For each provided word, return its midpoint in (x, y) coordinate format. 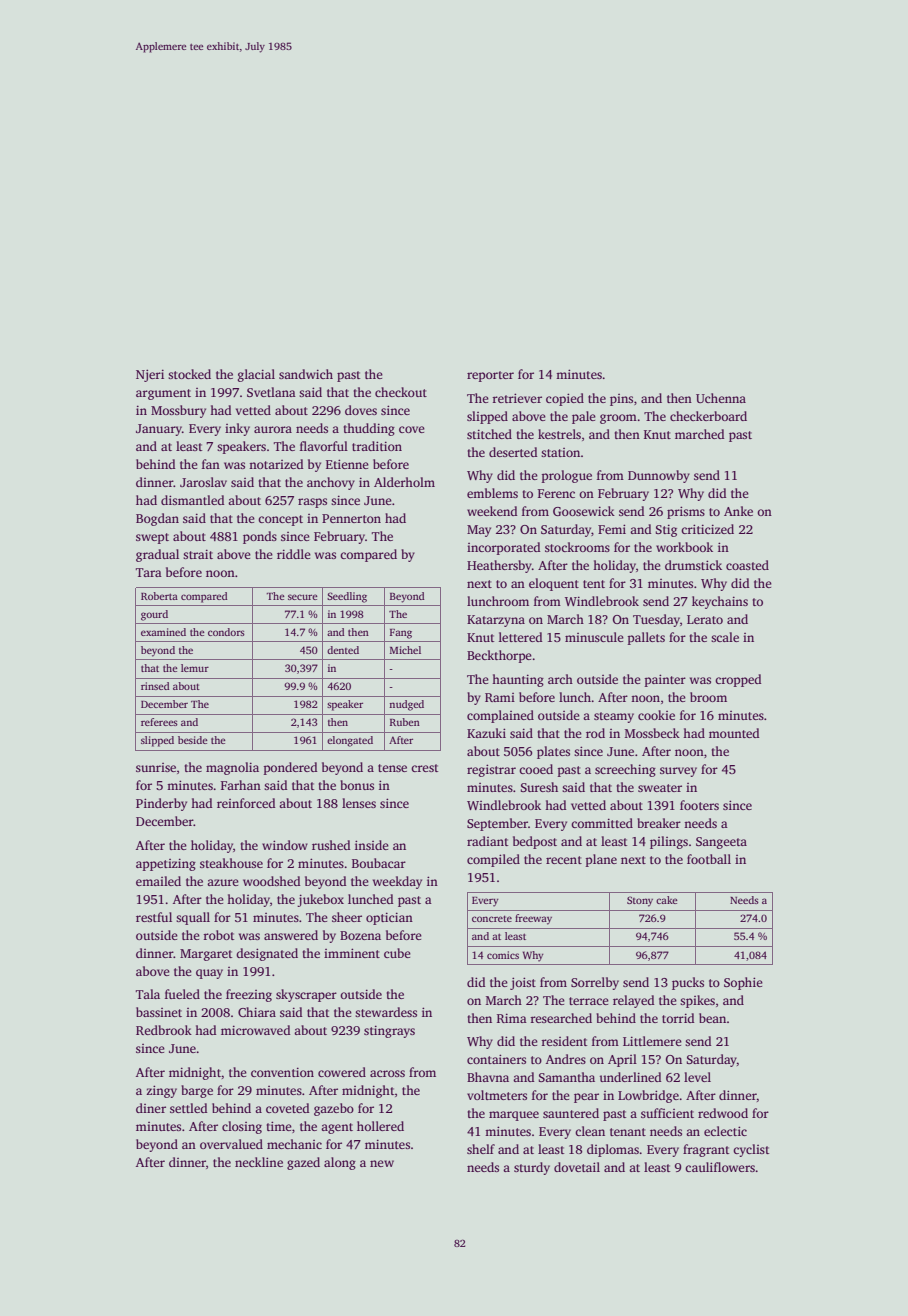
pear (586, 1098)
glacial (256, 375)
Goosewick (584, 511)
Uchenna (721, 398)
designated (267, 954)
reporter (490, 376)
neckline (259, 1162)
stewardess (386, 1012)
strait (198, 554)
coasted (747, 565)
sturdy (532, 1168)
